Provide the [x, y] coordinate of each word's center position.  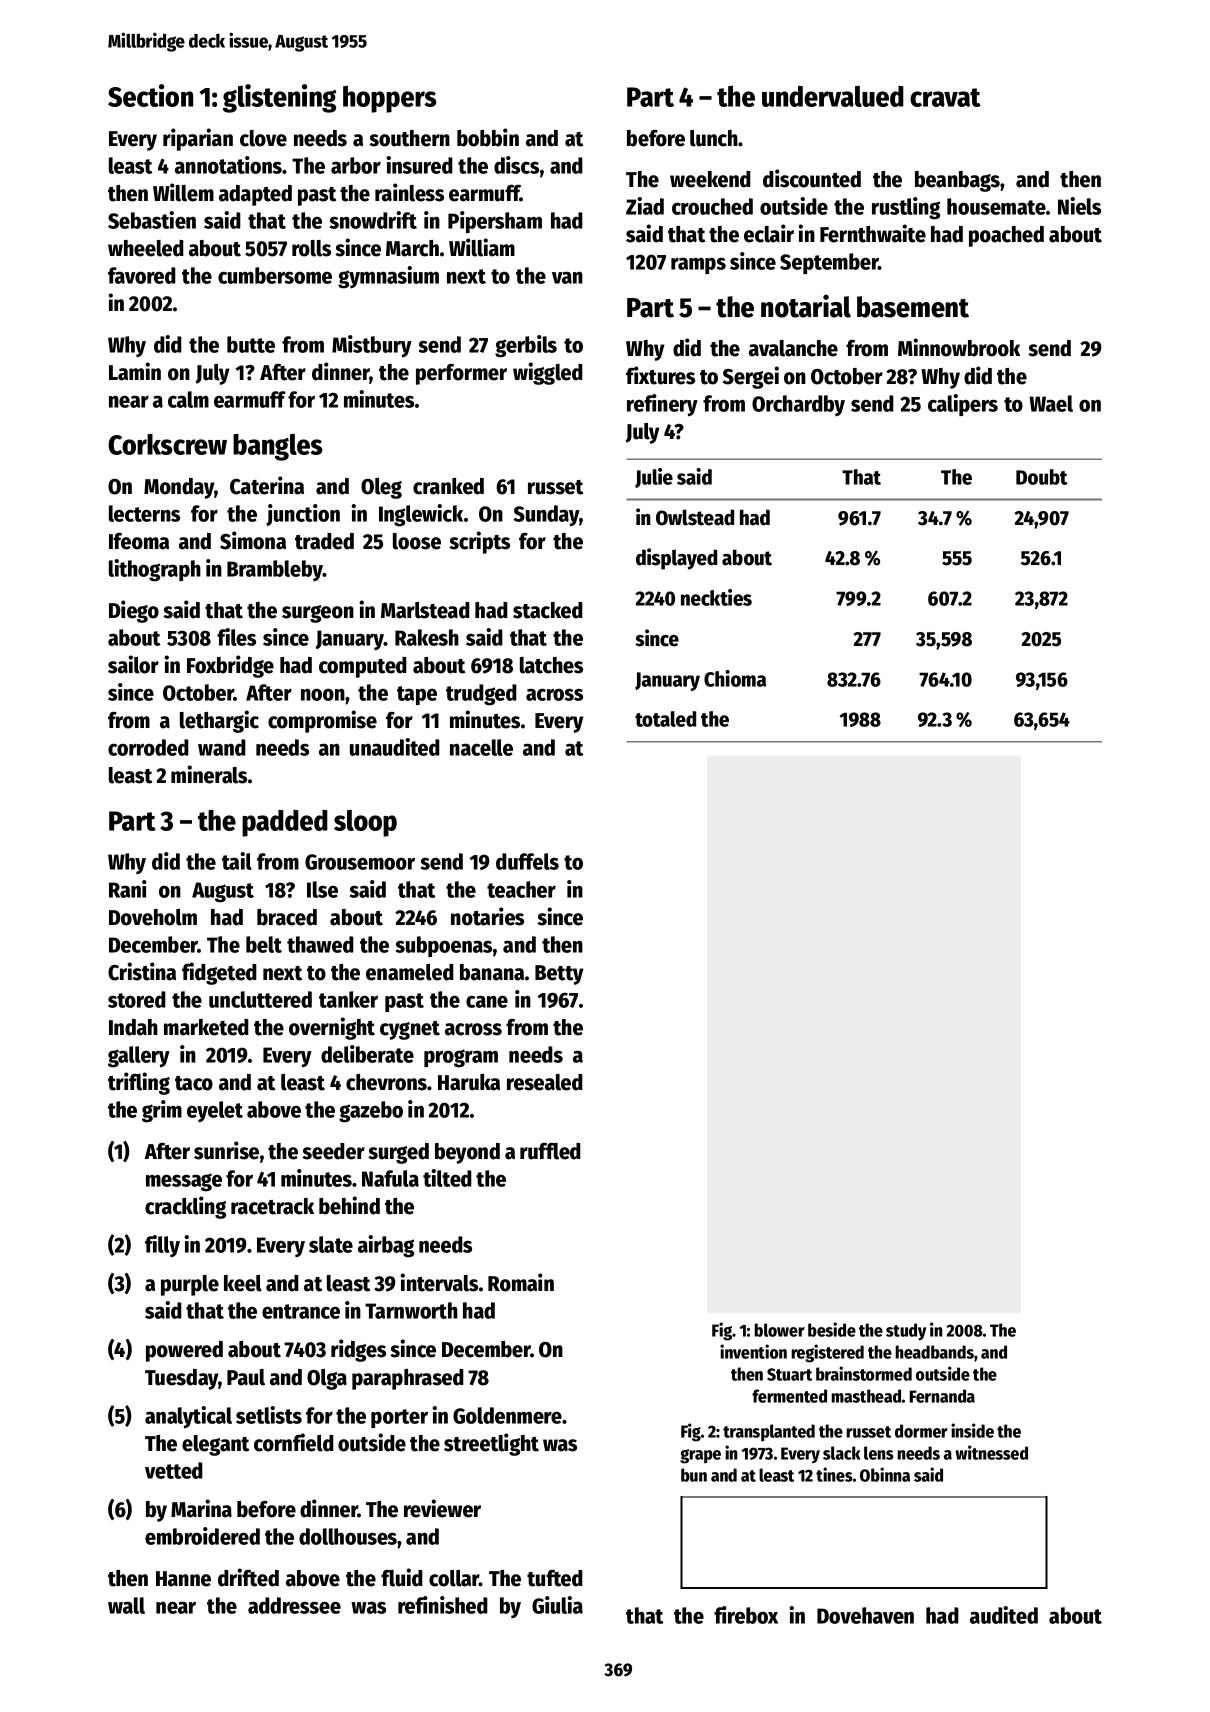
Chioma [735, 678]
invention [753, 1351]
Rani [128, 889]
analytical [188, 1417]
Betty [559, 975]
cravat [945, 97]
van [567, 278]
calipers [963, 405]
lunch [714, 138]
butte [251, 344]
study [906, 1332]
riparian [198, 139]
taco [194, 1083]
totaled [665, 719]
